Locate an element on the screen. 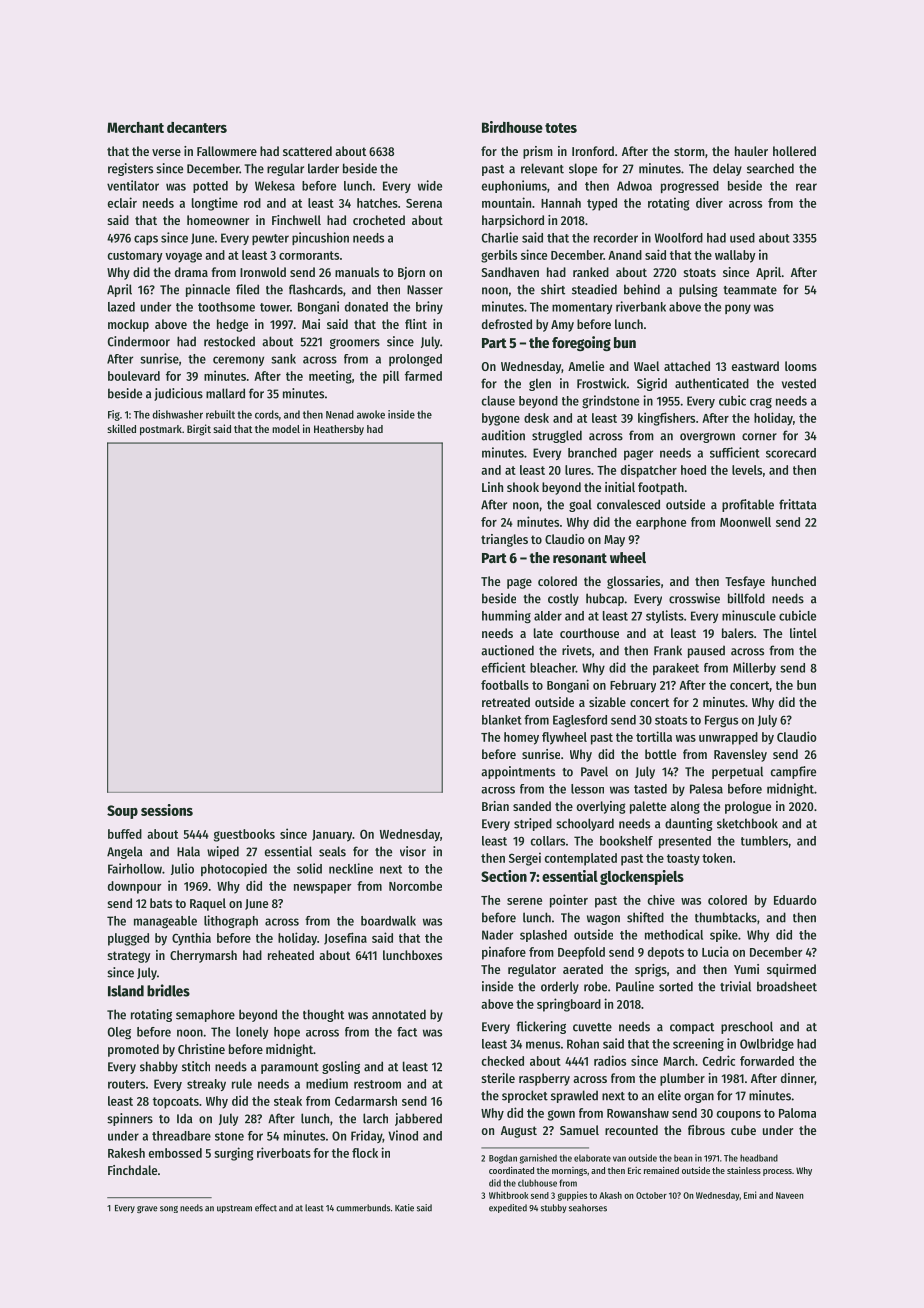 The image size is (924, 1308). Eduardo is located at coordinates (795, 900).
